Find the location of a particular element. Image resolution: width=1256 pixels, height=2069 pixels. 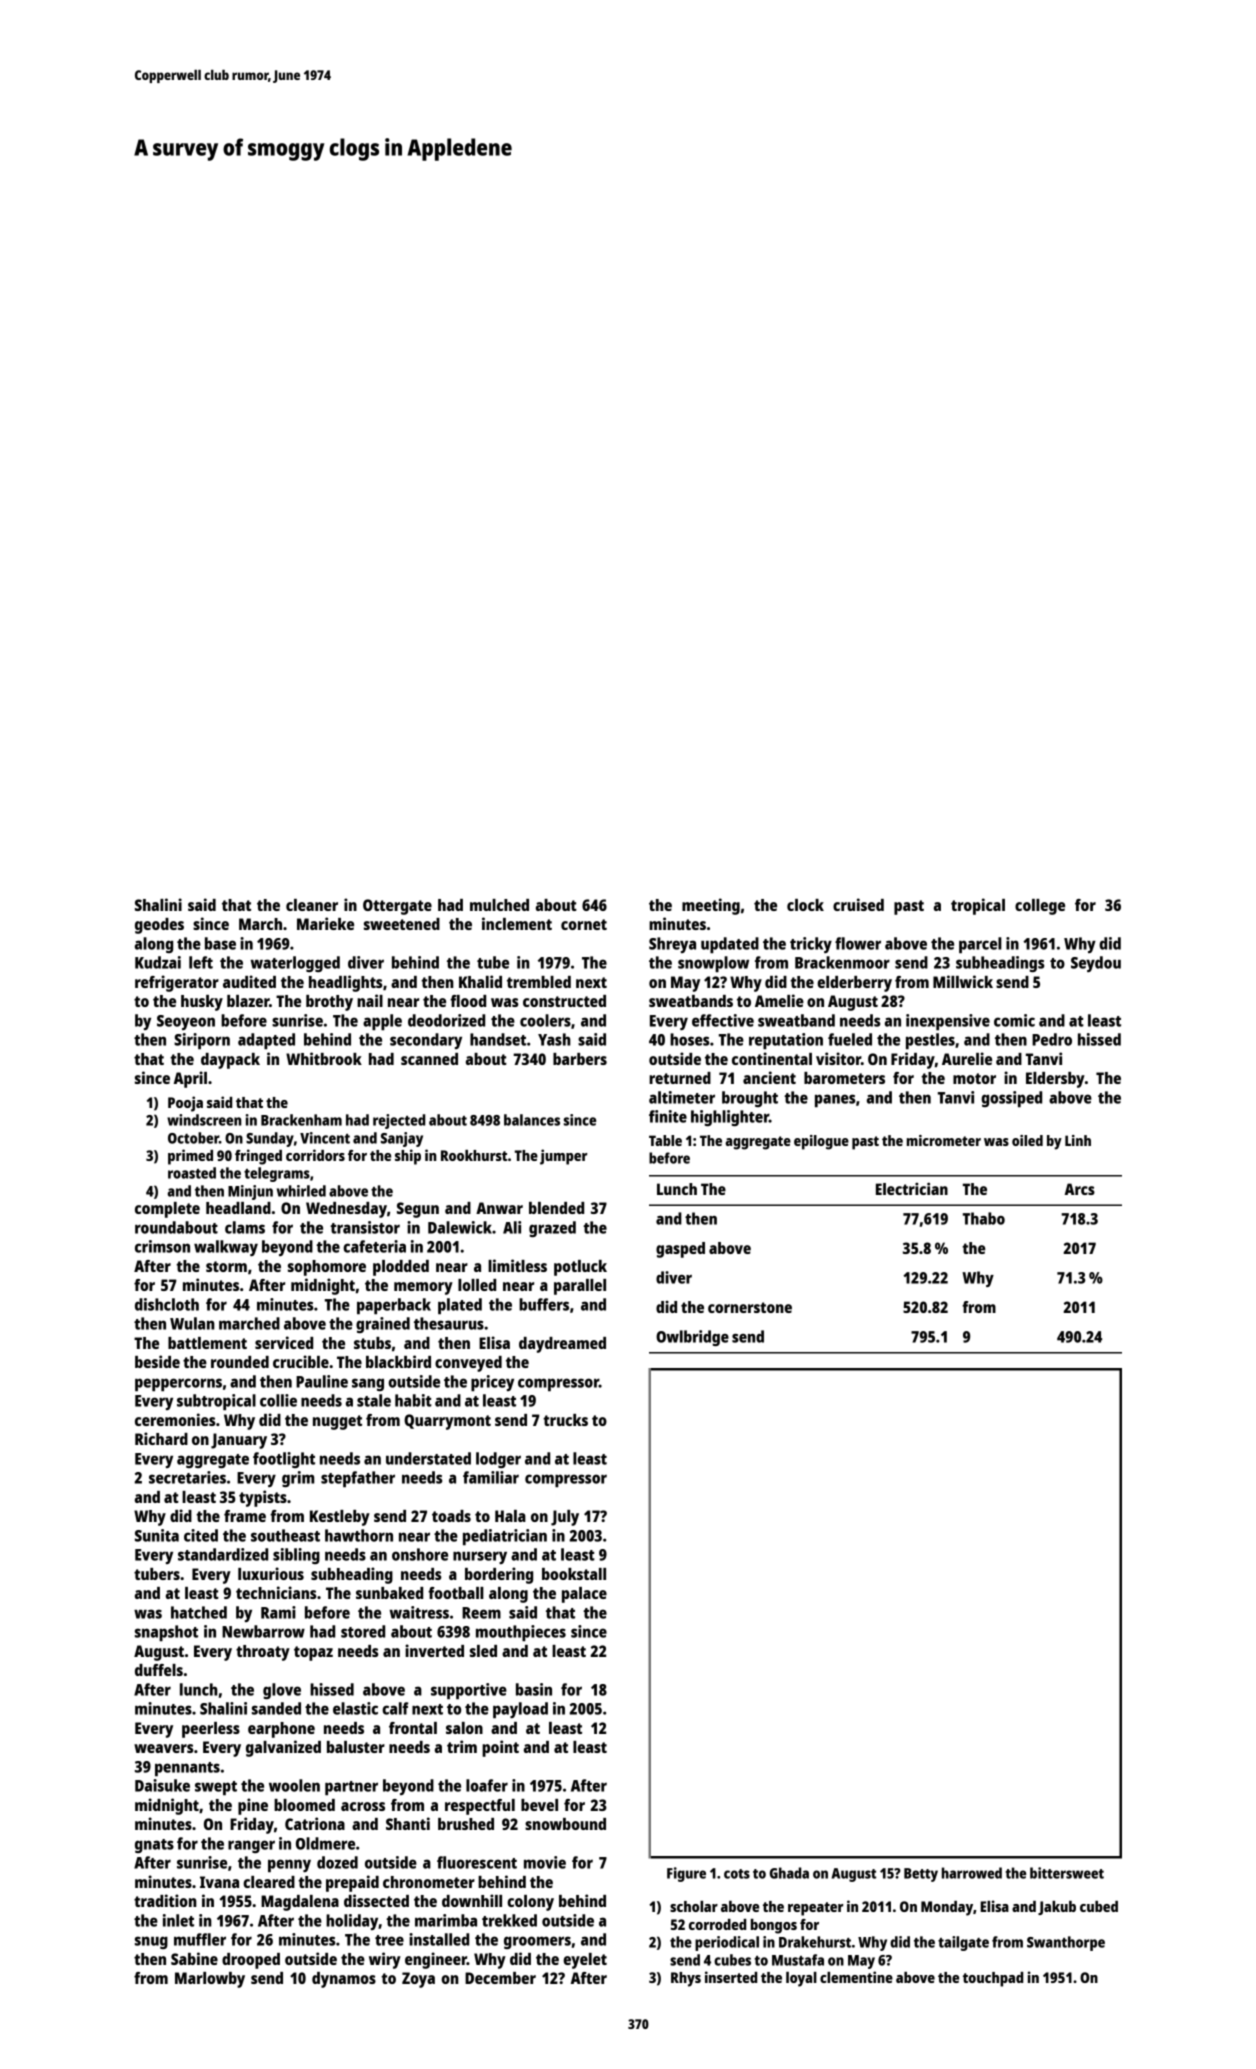

college is located at coordinates (1040, 907).
